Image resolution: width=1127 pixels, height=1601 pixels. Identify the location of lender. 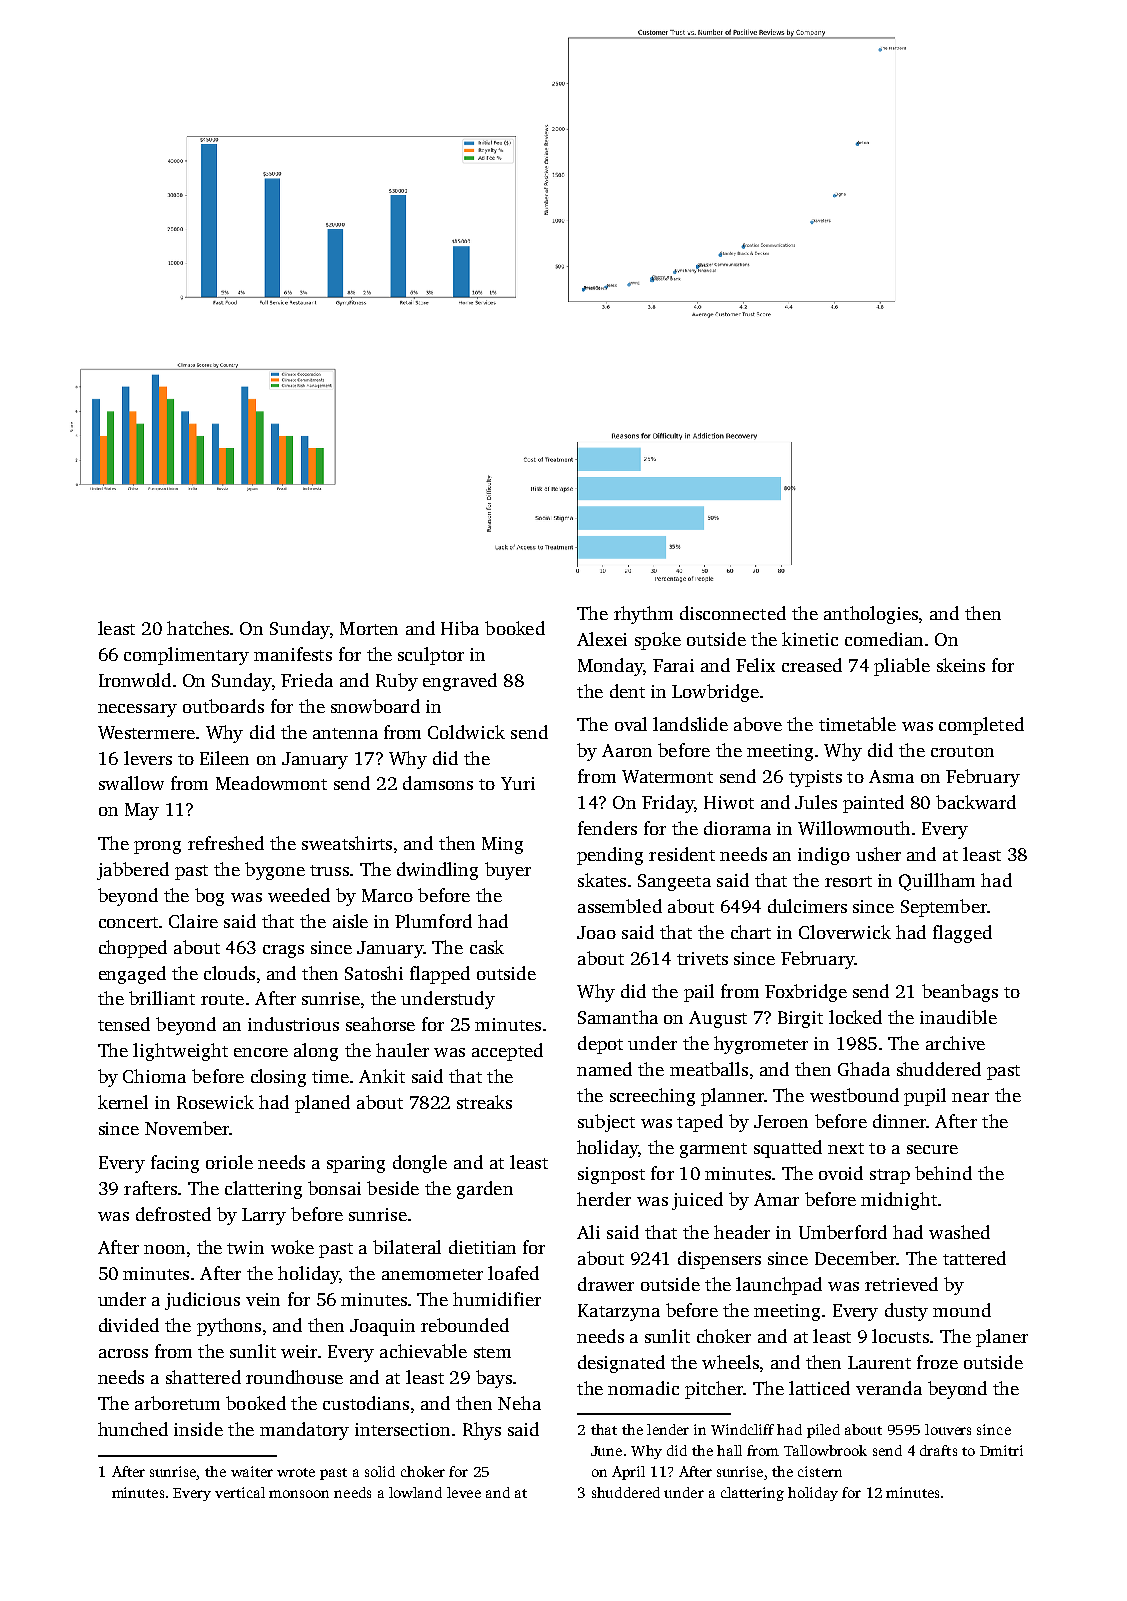
(668, 1429).
